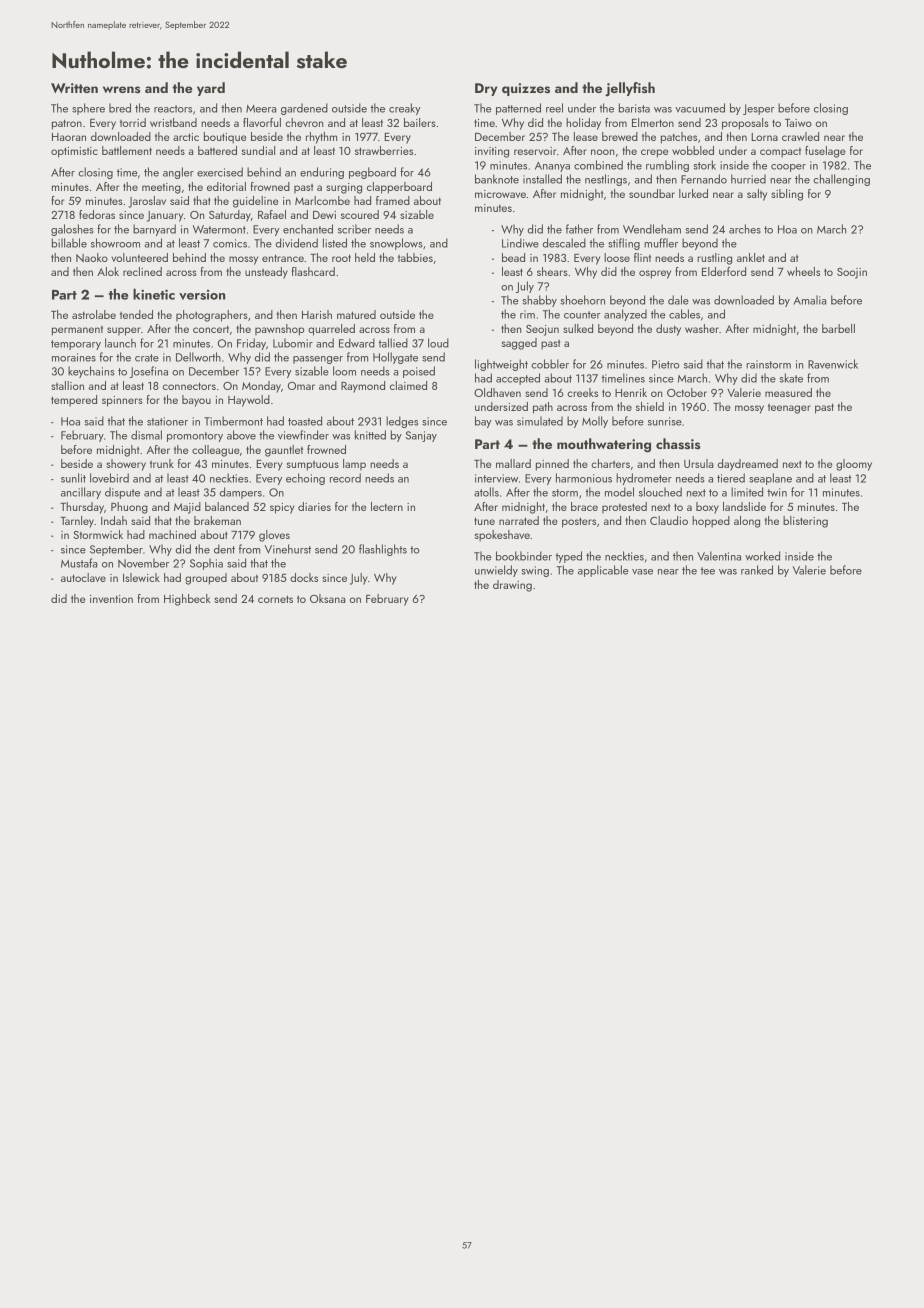 Image resolution: width=924 pixels, height=1308 pixels. What do you see at coordinates (492, 152) in the screenshot?
I see `inviting` at bounding box center [492, 152].
